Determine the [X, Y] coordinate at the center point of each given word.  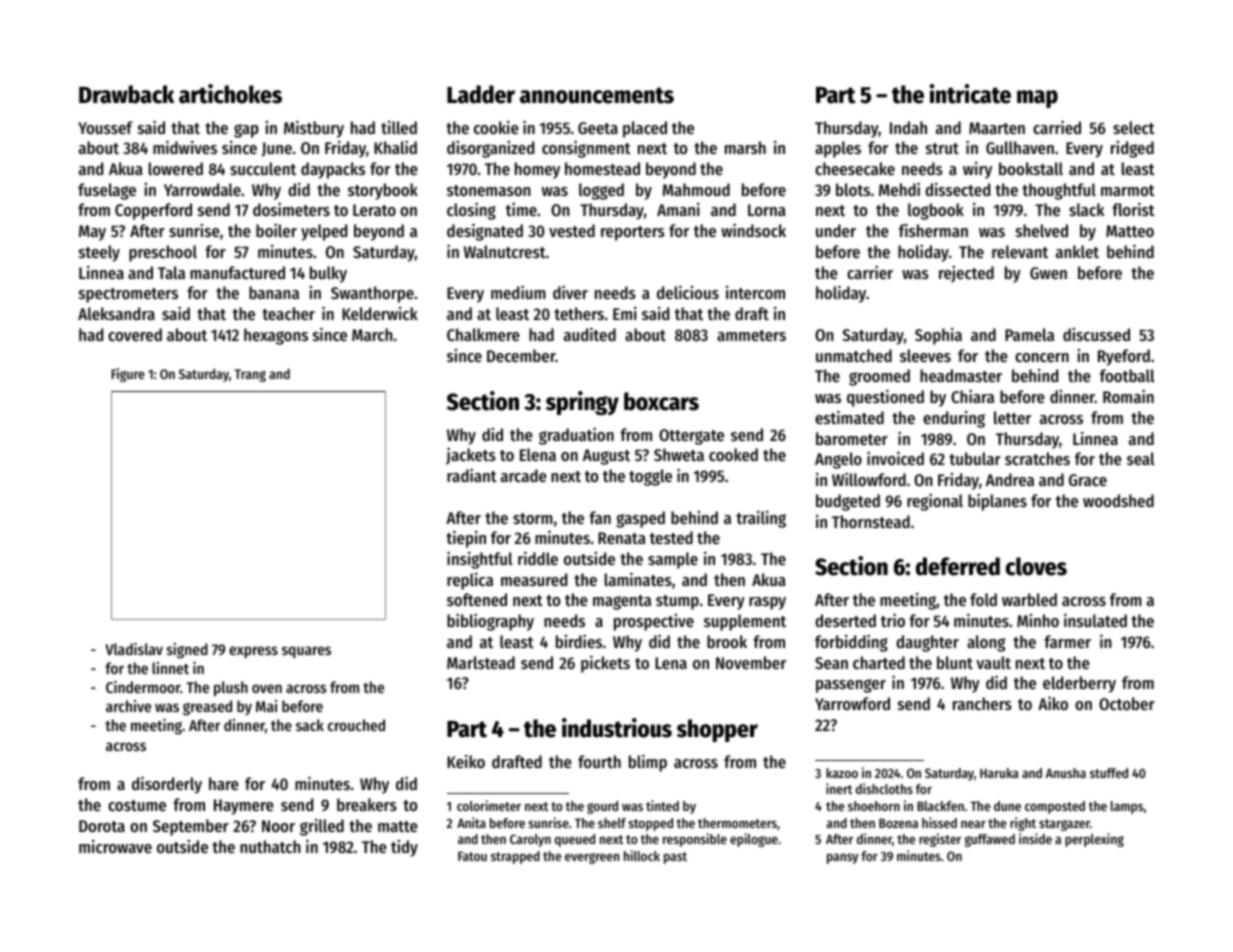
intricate [970, 94]
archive [128, 706]
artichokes [230, 94]
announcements [597, 95]
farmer [1067, 641]
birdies [579, 641]
